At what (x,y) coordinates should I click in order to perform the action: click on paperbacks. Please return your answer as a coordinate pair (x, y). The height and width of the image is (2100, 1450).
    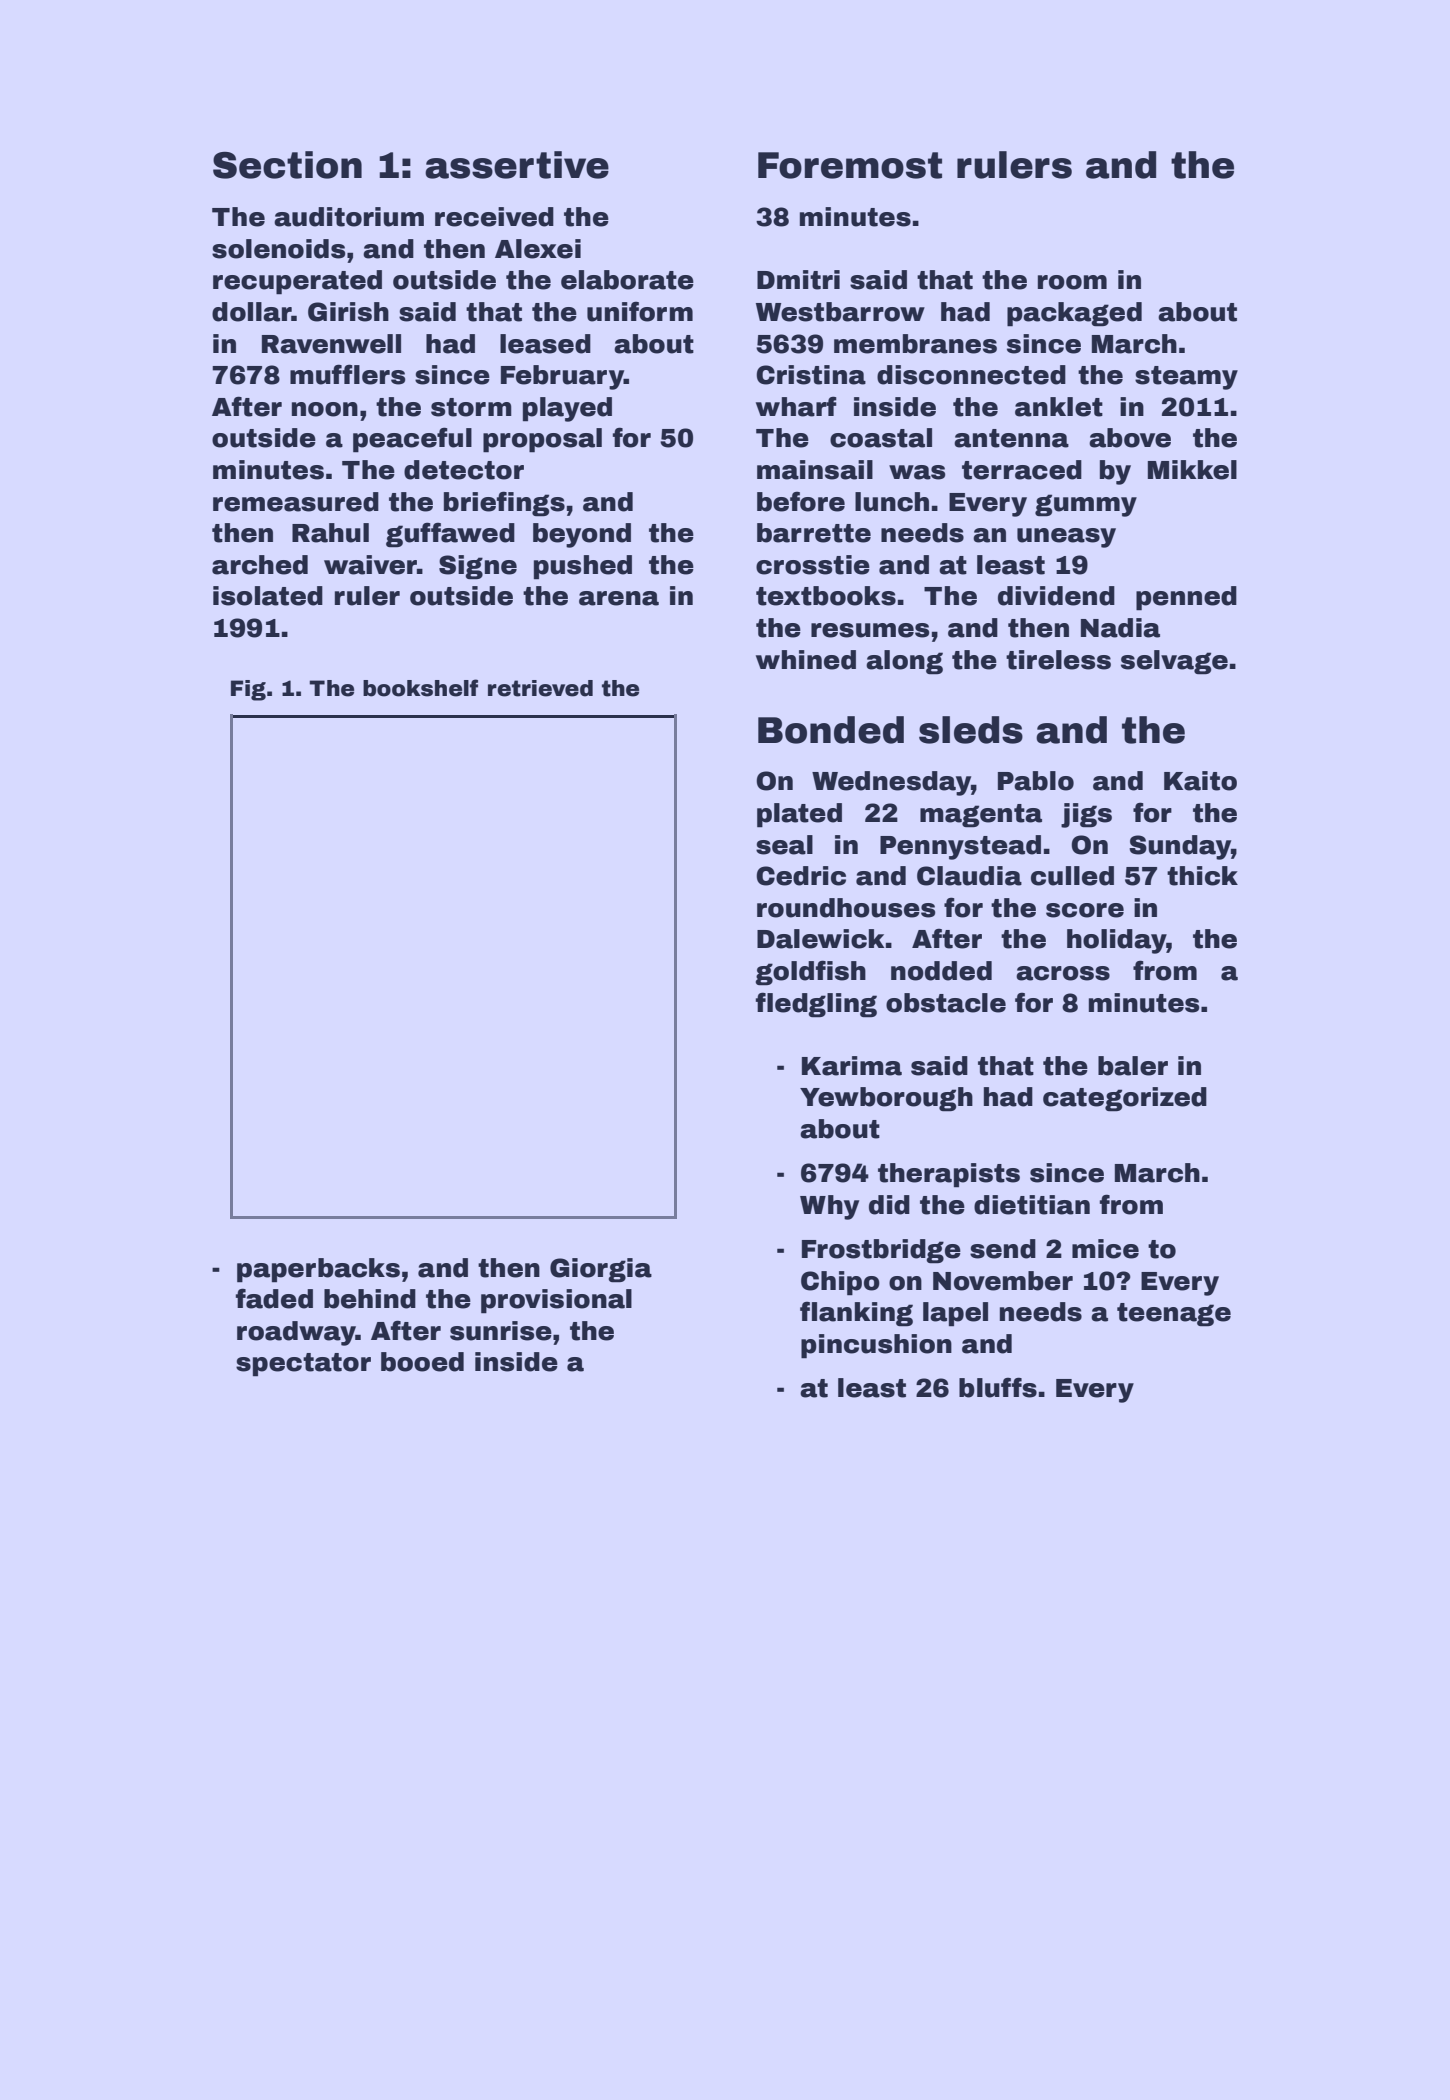
    Looking at the image, I should click on (318, 1270).
